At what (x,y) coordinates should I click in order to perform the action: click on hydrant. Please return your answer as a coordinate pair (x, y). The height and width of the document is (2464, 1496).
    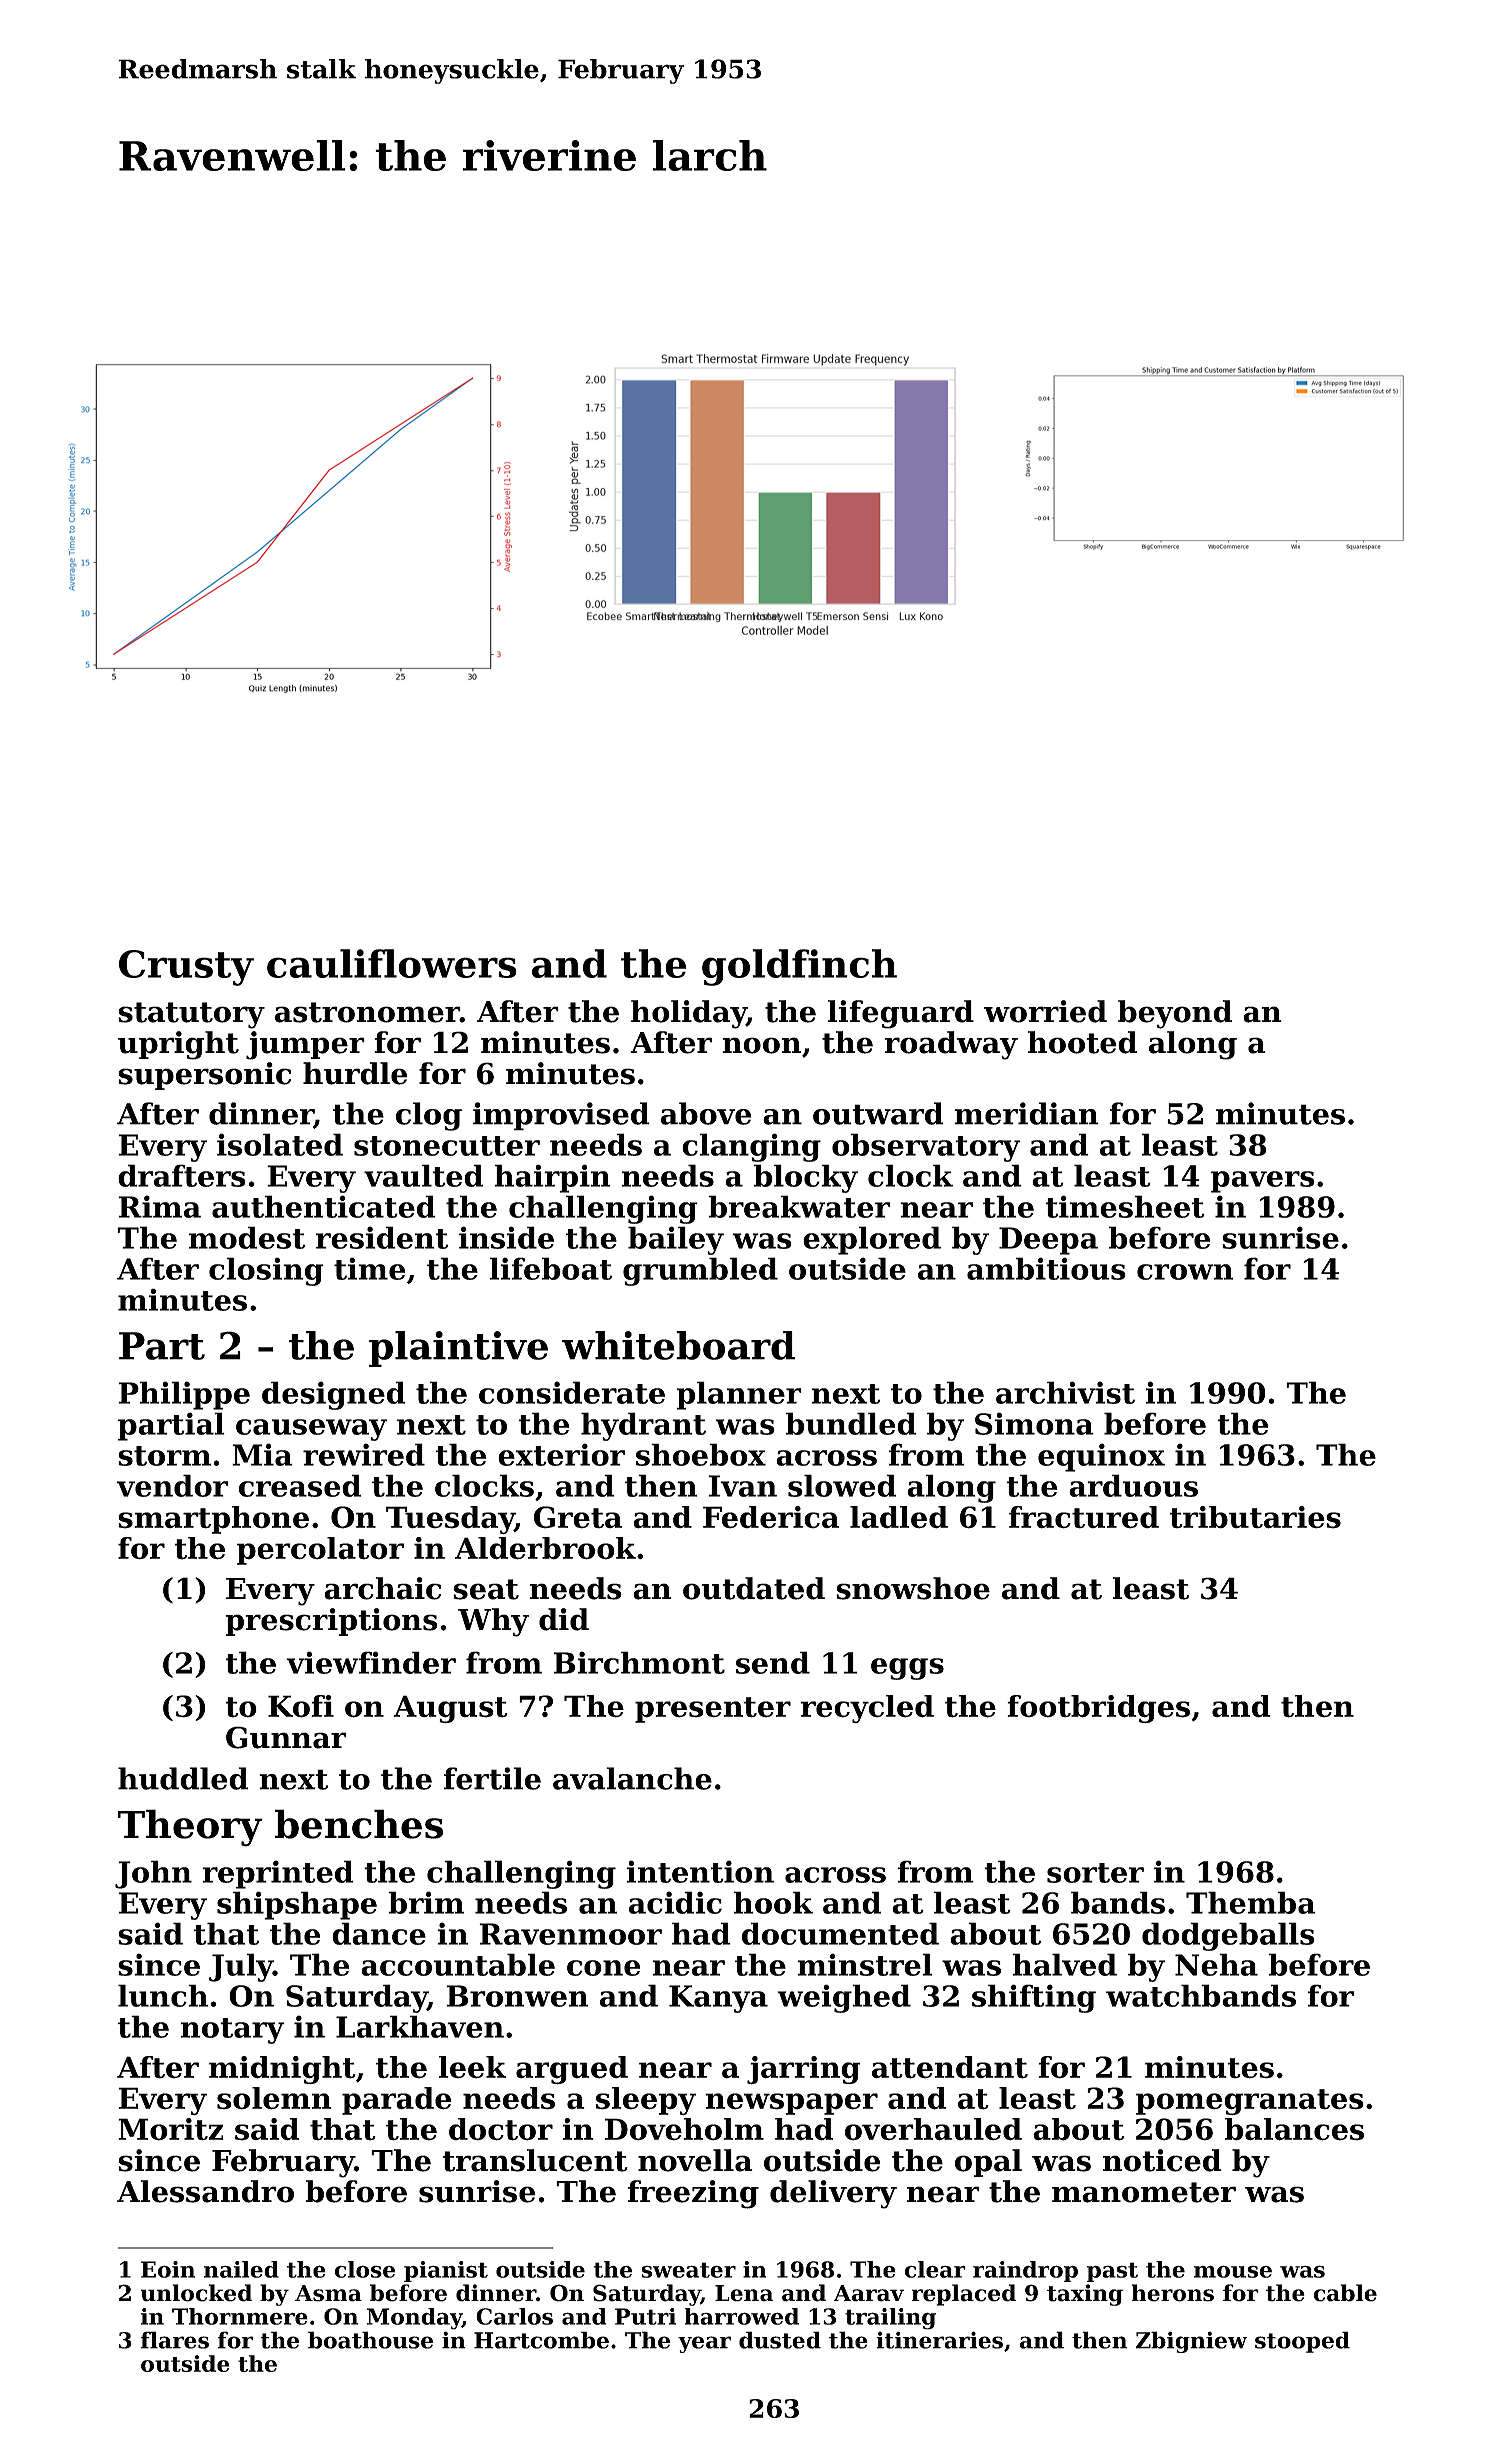
    Looking at the image, I should click on (643, 1426).
